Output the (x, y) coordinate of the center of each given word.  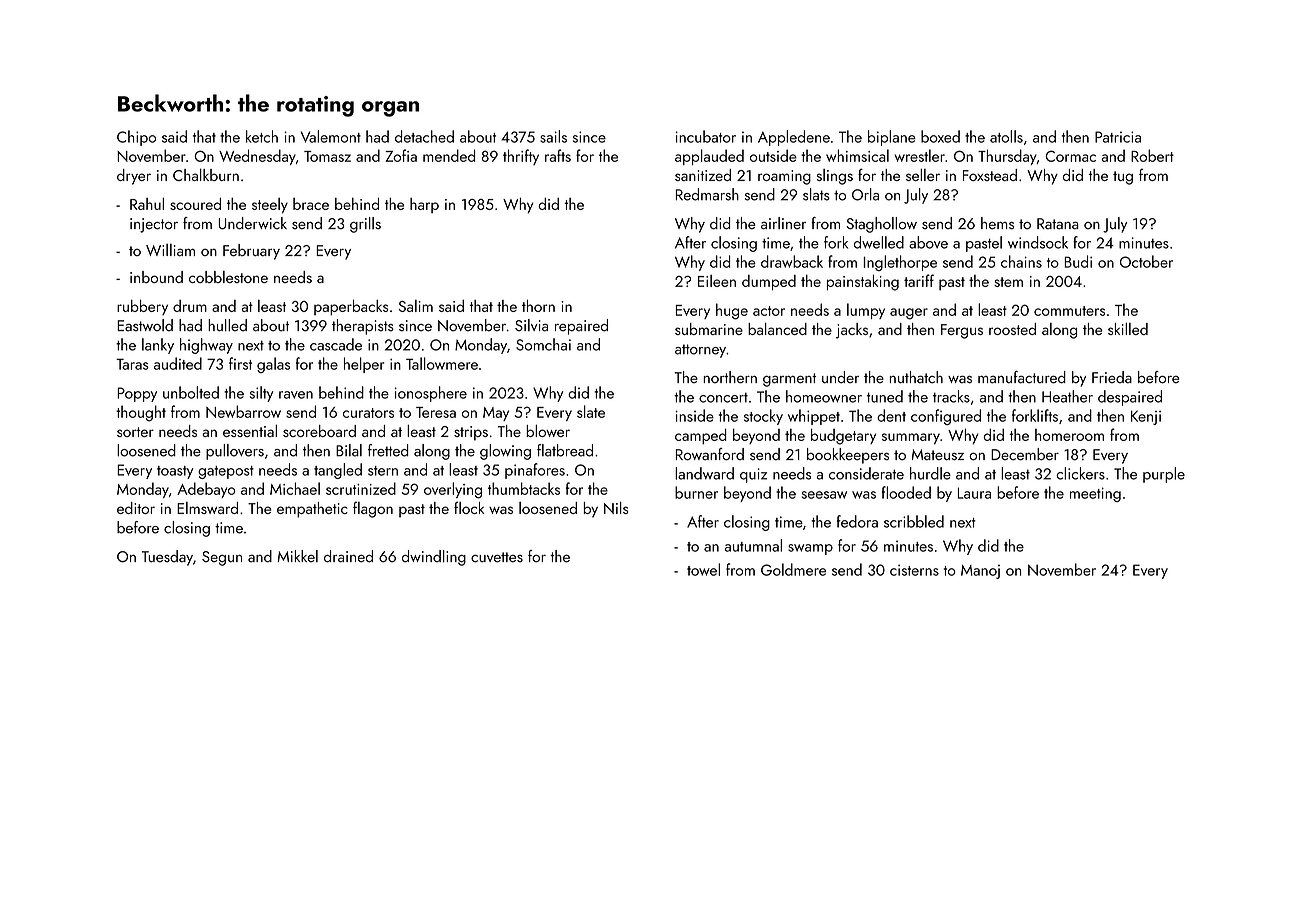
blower (548, 430)
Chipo (136, 138)
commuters (1069, 311)
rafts (558, 155)
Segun (222, 558)
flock (469, 507)
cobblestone (228, 277)
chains (1021, 261)
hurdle (930, 473)
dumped (769, 283)
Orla (865, 194)
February (251, 252)
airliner (783, 223)
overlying (453, 490)
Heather (1067, 396)
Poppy (137, 394)
